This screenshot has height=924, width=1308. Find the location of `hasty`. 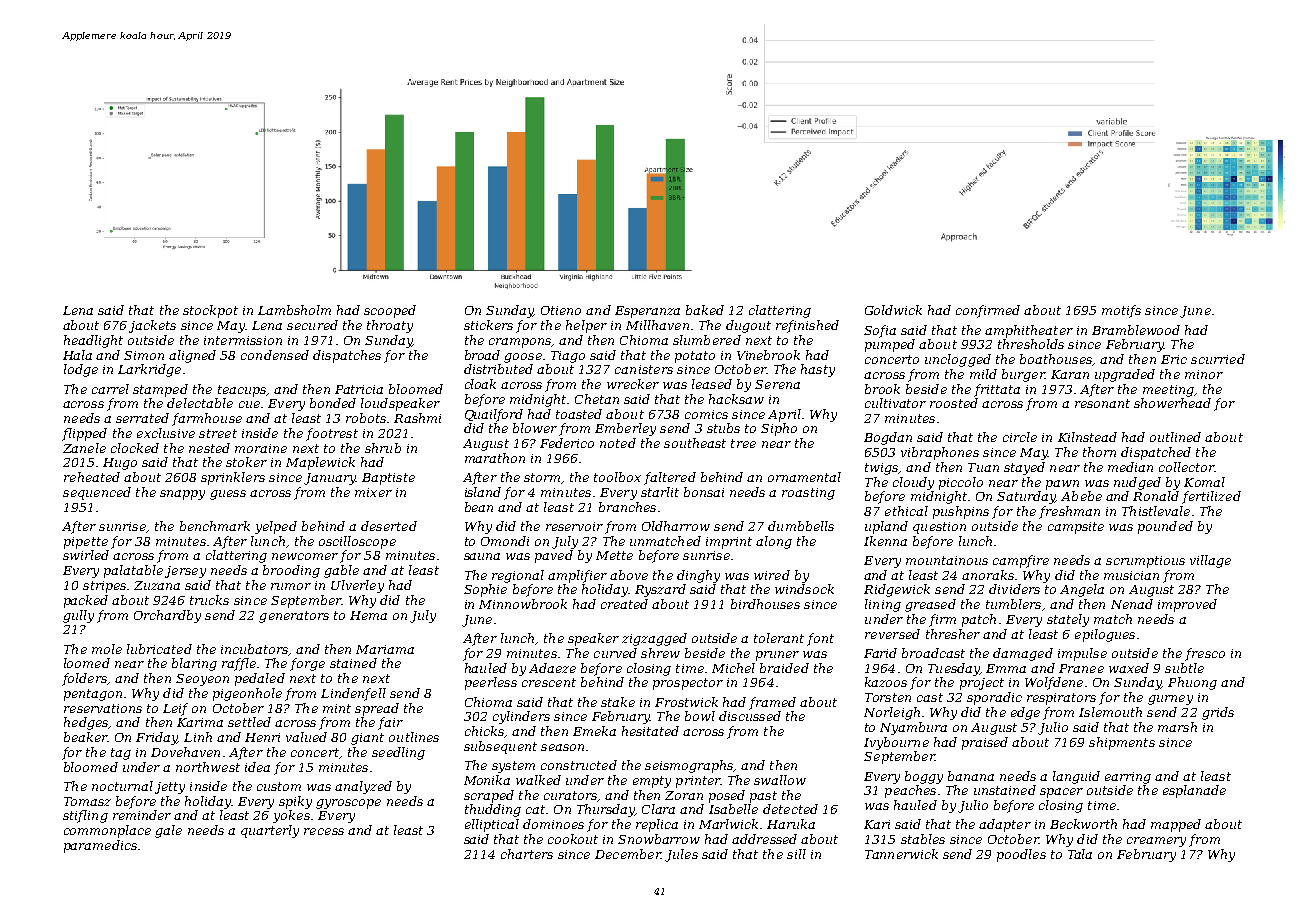

hasty is located at coordinates (818, 370).
